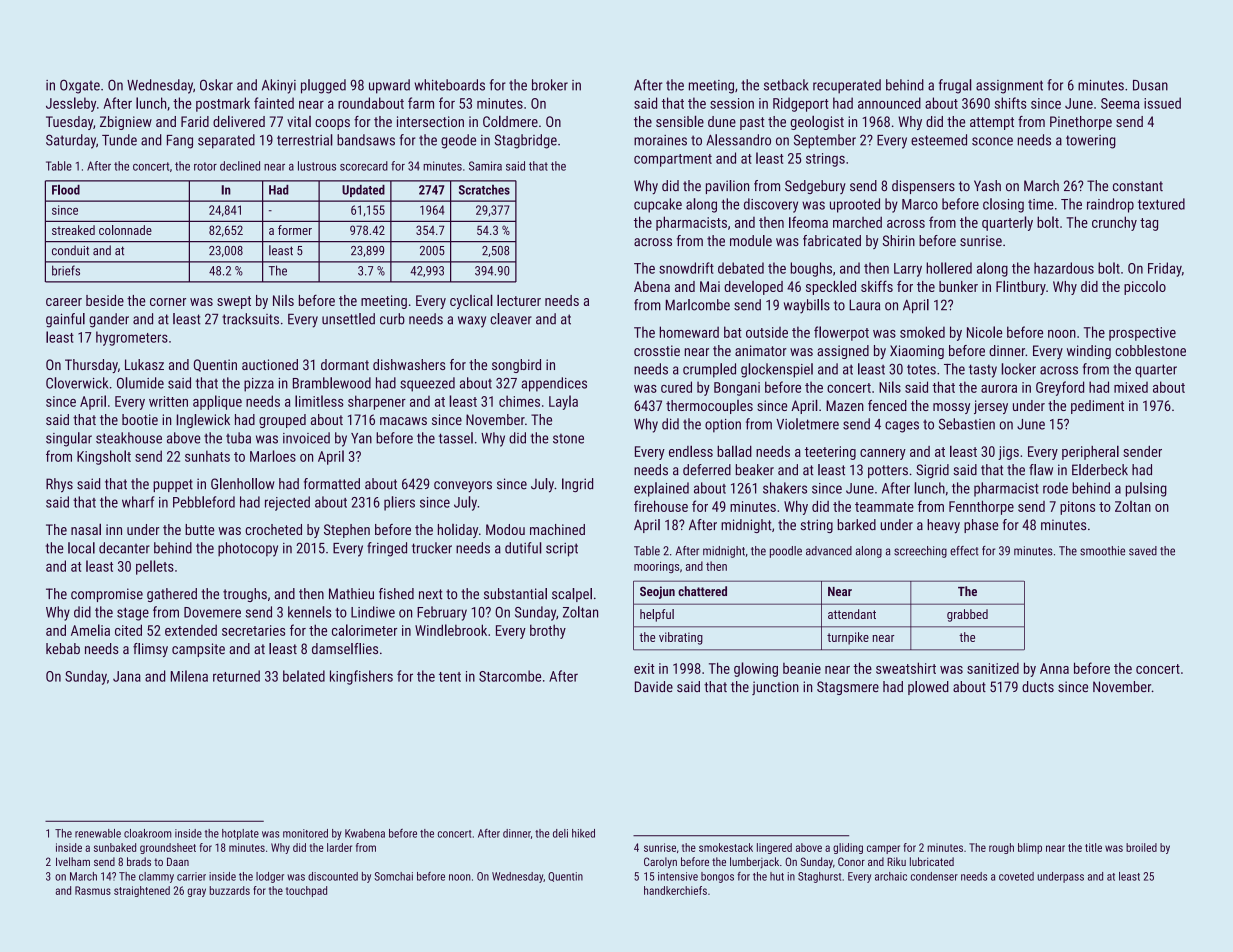 Image resolution: width=1233 pixels, height=952 pixels. Describe the element at coordinates (80, 86) in the screenshot. I see `Oxgate` at that location.
